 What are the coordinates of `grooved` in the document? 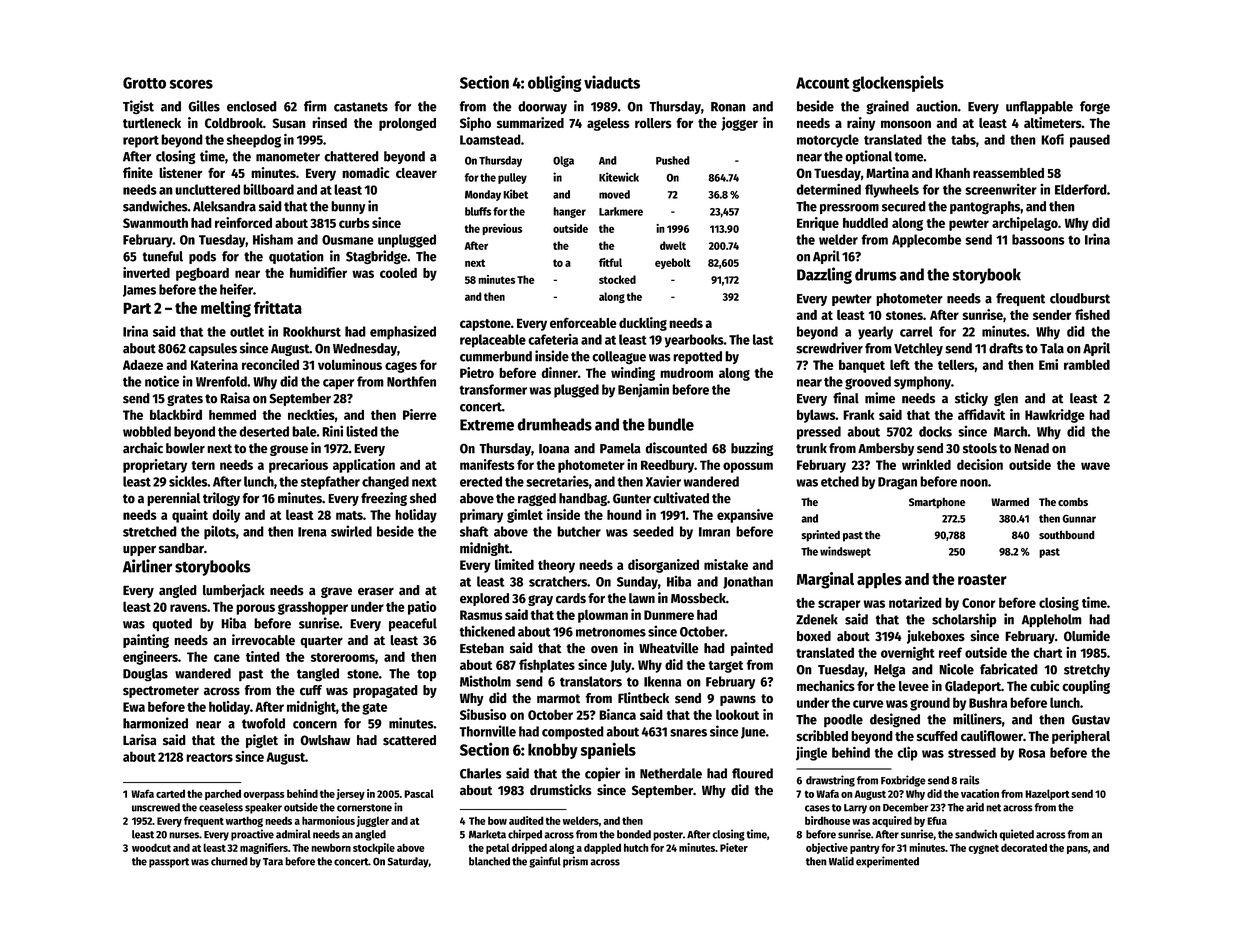 It's located at (868, 383).
